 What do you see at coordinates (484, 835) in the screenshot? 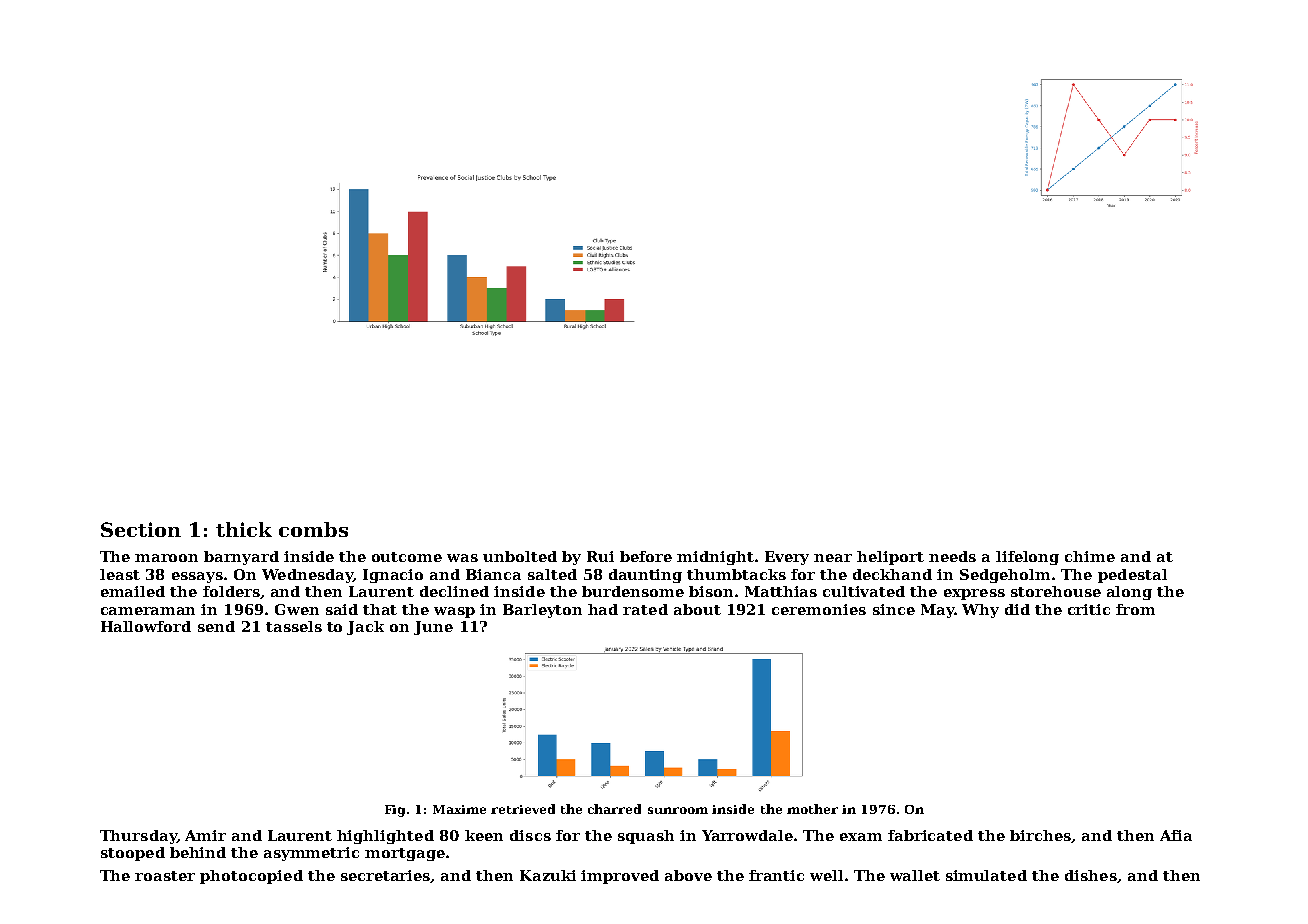
I see `keen` at bounding box center [484, 835].
